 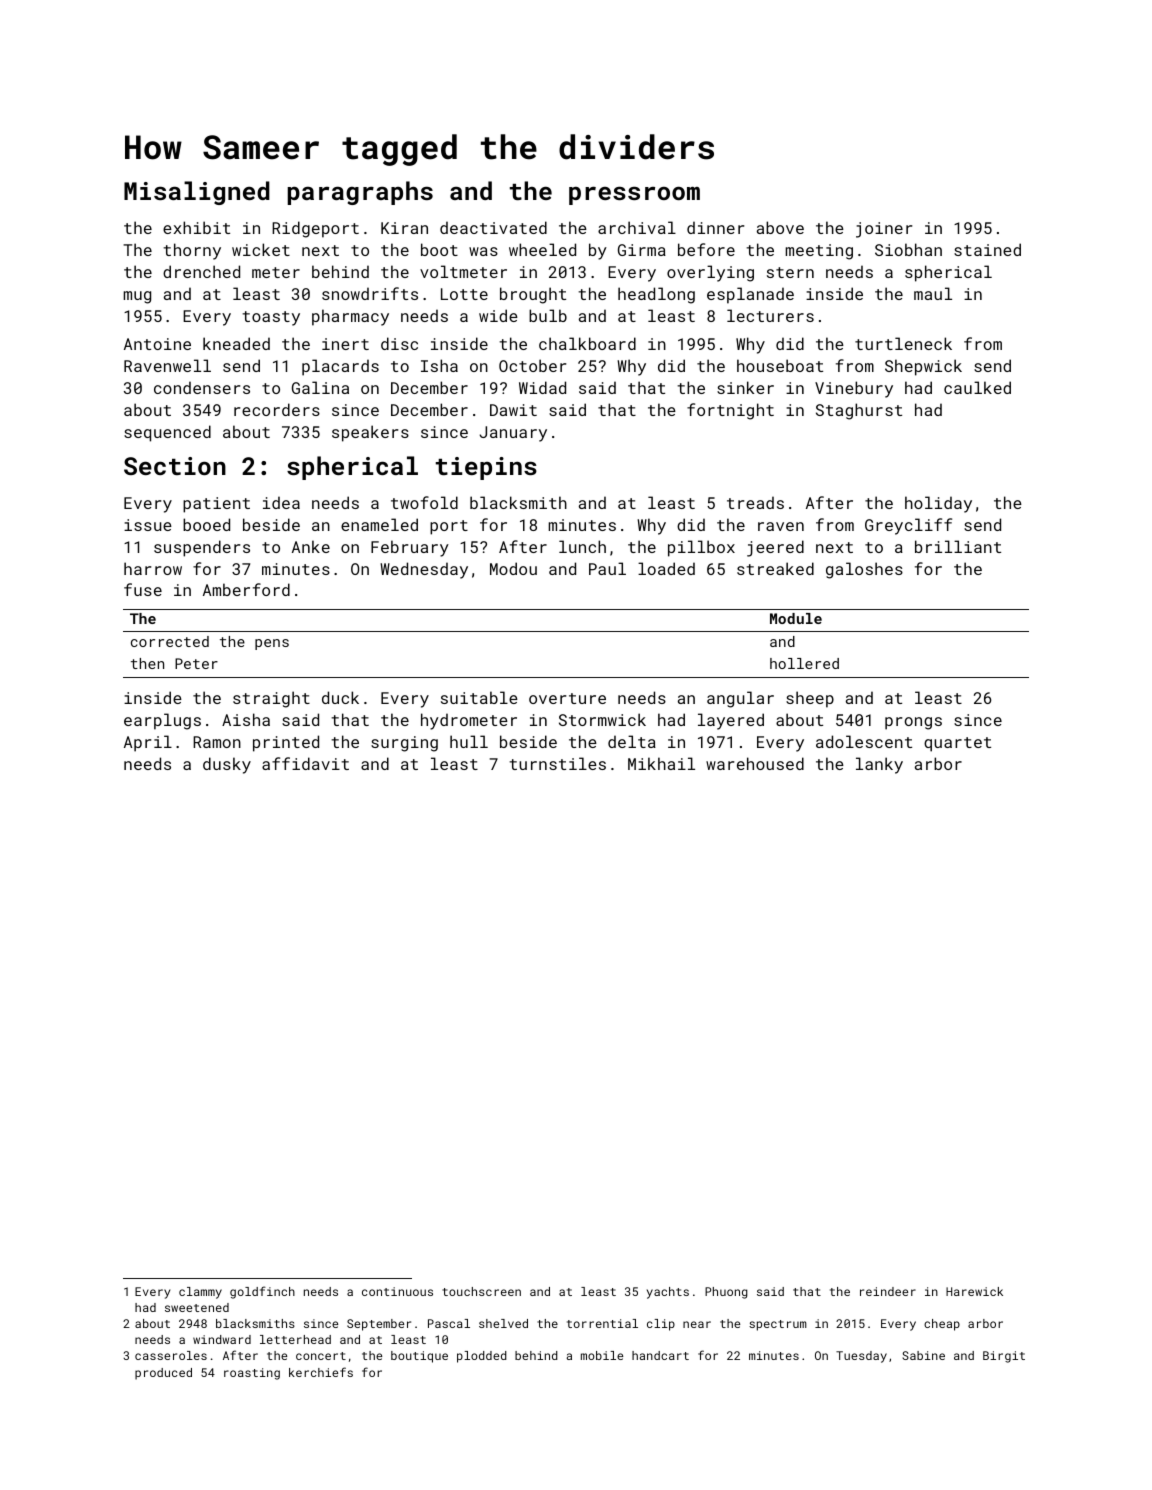 I want to click on fuse, so click(x=143, y=589).
